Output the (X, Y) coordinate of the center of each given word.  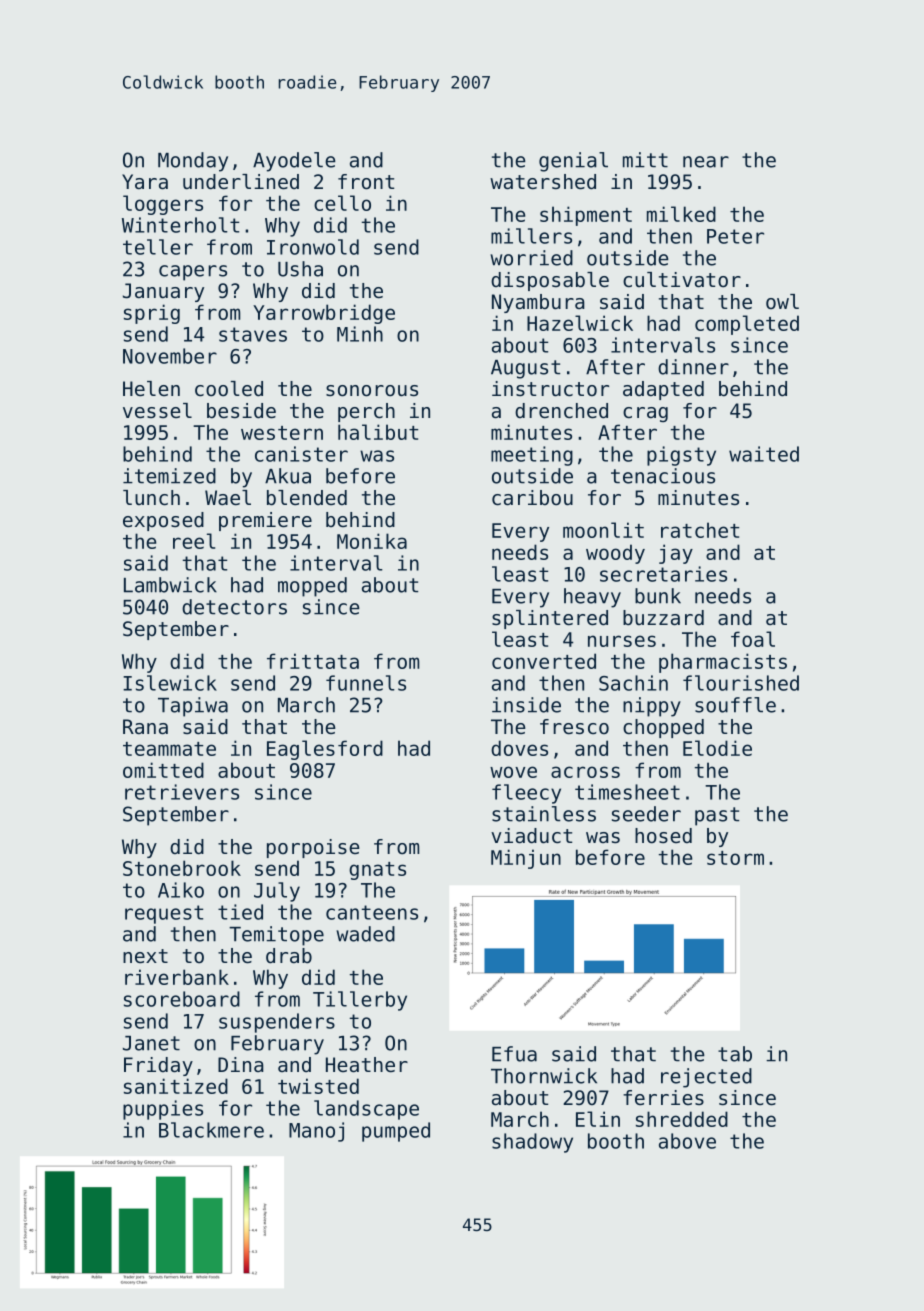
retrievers (182, 792)
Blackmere (211, 1130)
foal (753, 639)
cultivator (682, 280)
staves (253, 334)
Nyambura (538, 303)
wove (513, 772)
